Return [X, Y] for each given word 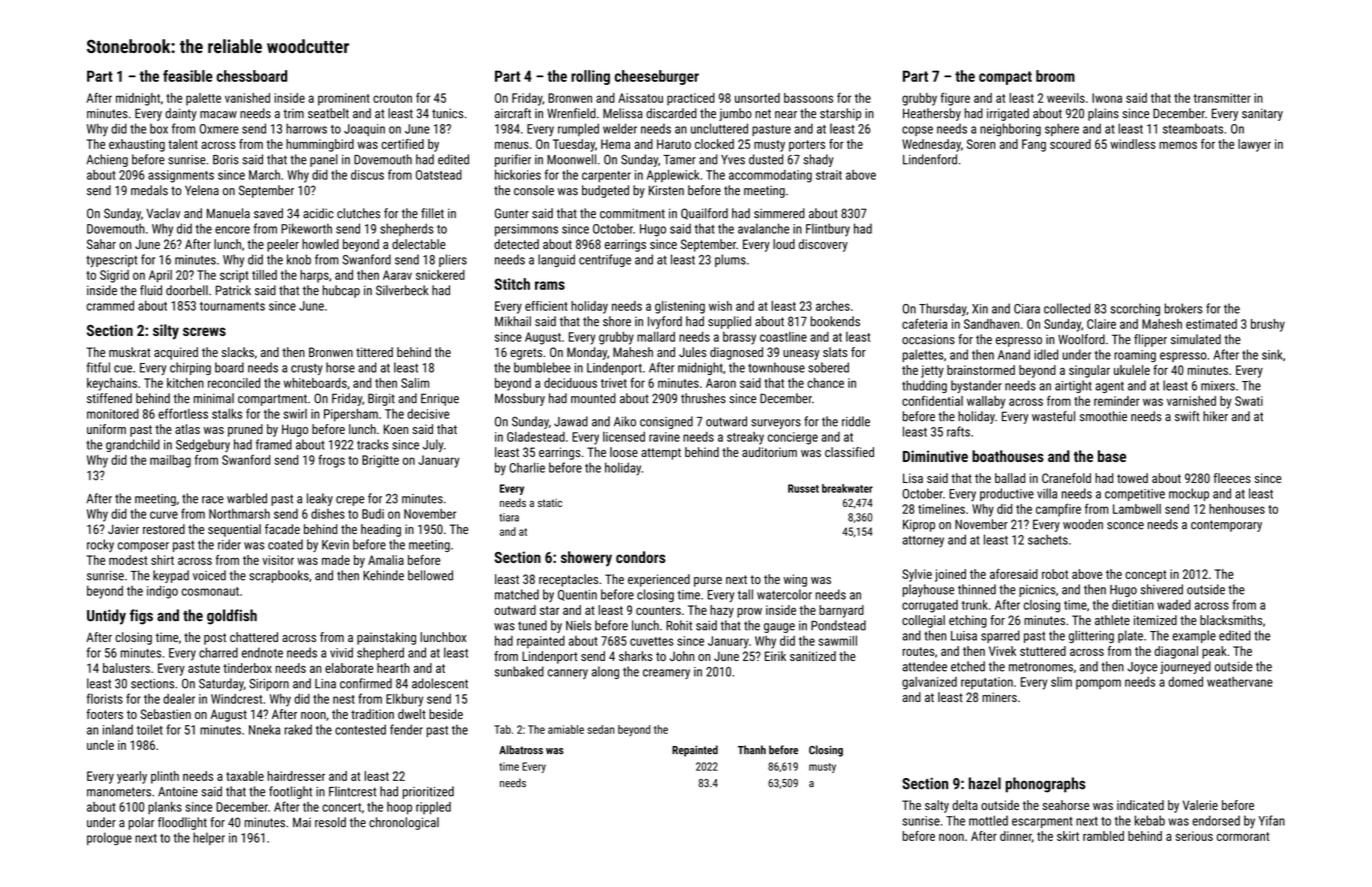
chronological [404, 823]
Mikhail [513, 321]
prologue [109, 839]
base [1112, 456]
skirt [1068, 836]
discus [367, 174]
